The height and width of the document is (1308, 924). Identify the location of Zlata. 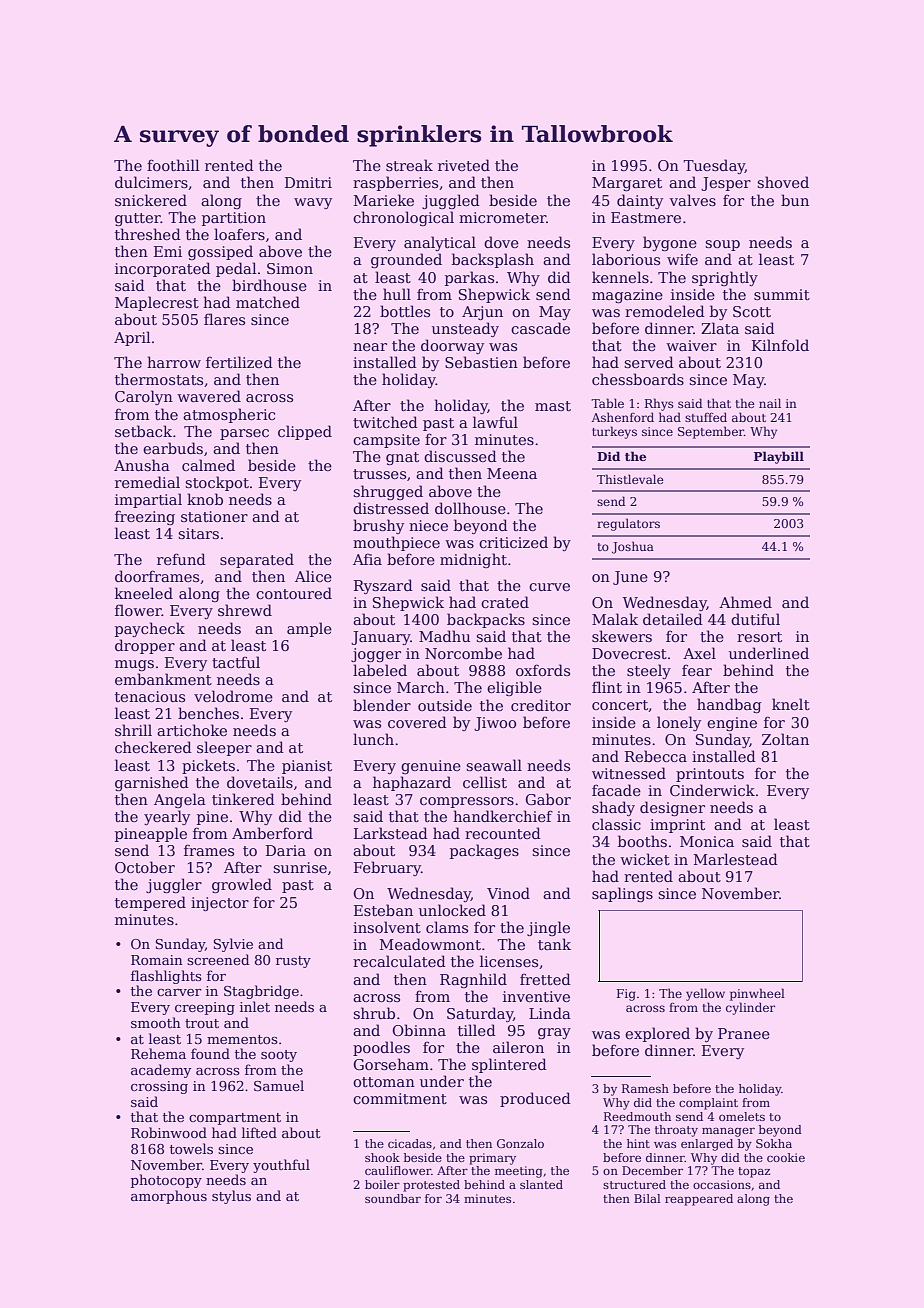
(720, 328).
